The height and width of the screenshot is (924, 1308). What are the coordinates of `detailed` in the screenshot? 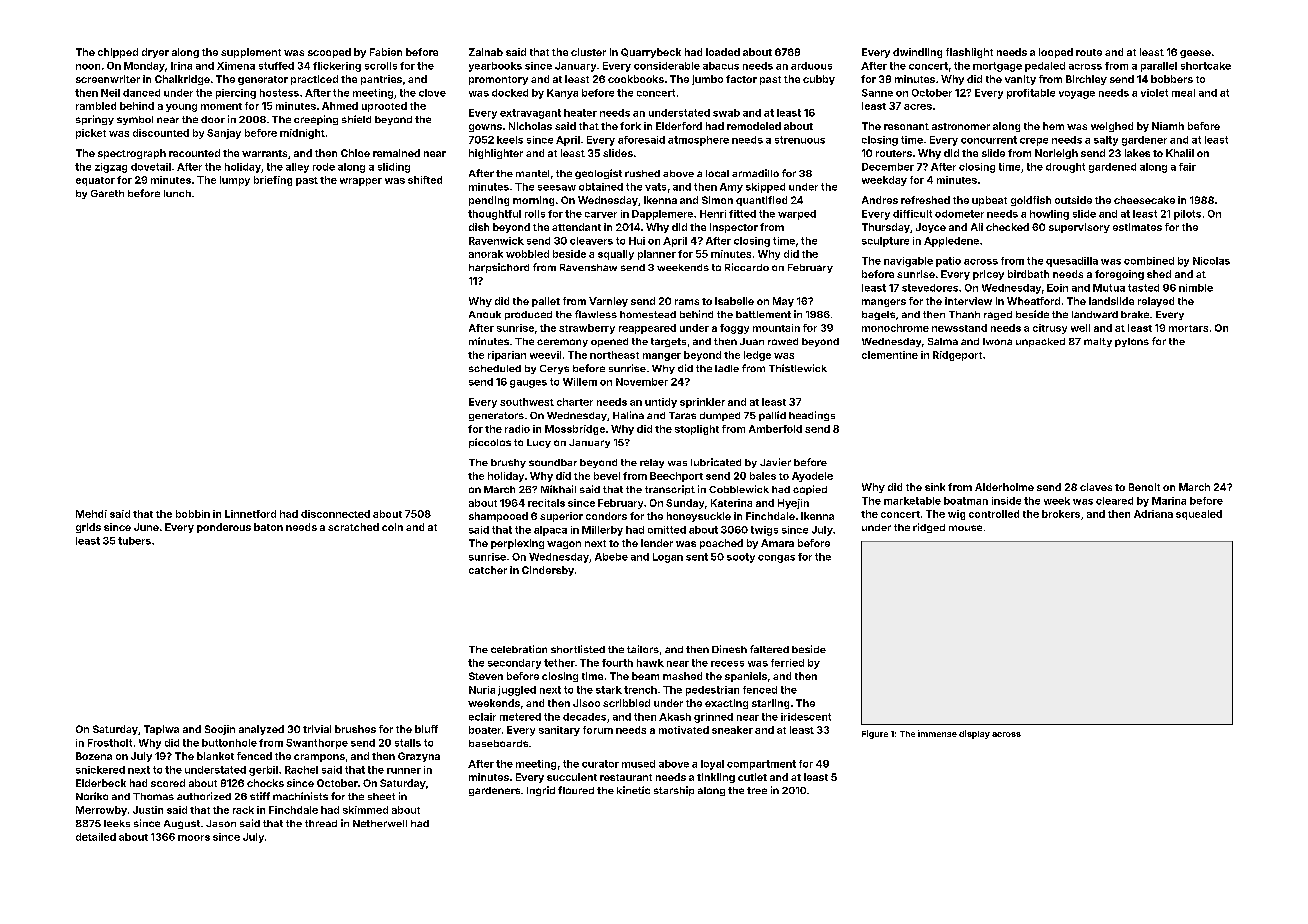 It's located at (96, 837).
